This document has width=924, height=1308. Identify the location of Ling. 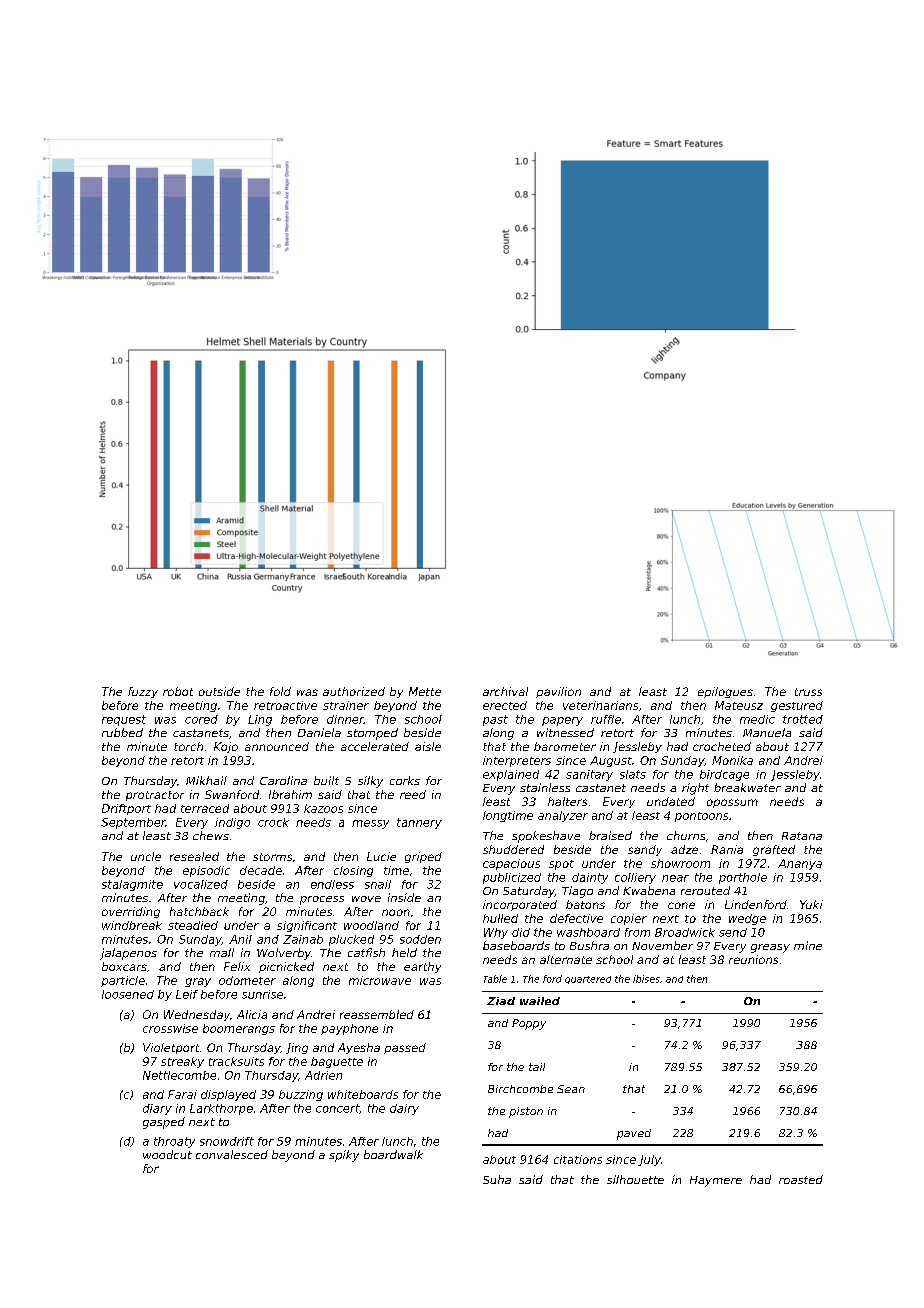
(260, 720).
